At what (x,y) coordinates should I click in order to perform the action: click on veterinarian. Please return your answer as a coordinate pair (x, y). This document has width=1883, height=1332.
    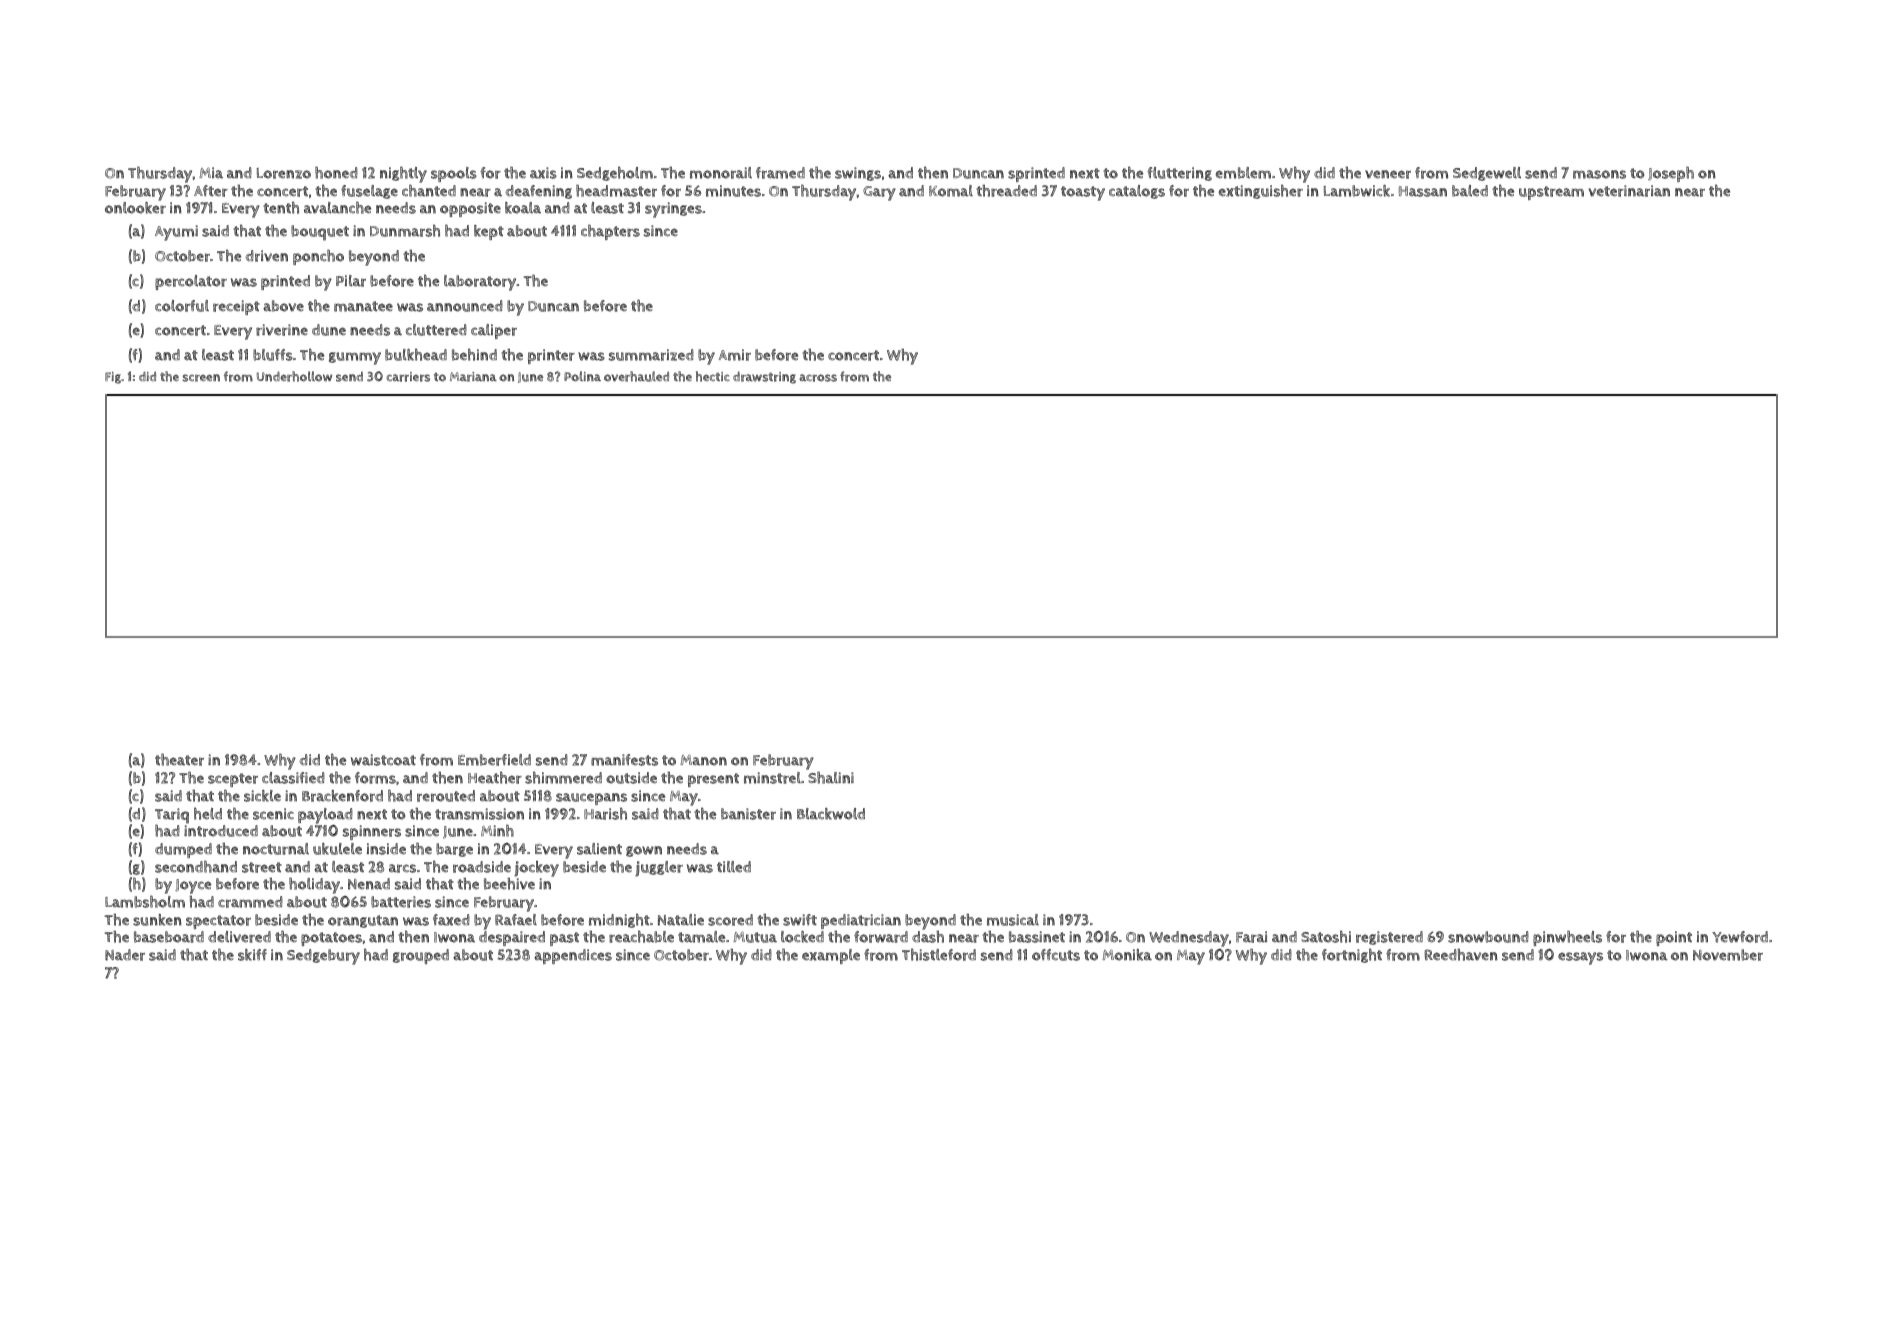
    Looking at the image, I should click on (1629, 191).
